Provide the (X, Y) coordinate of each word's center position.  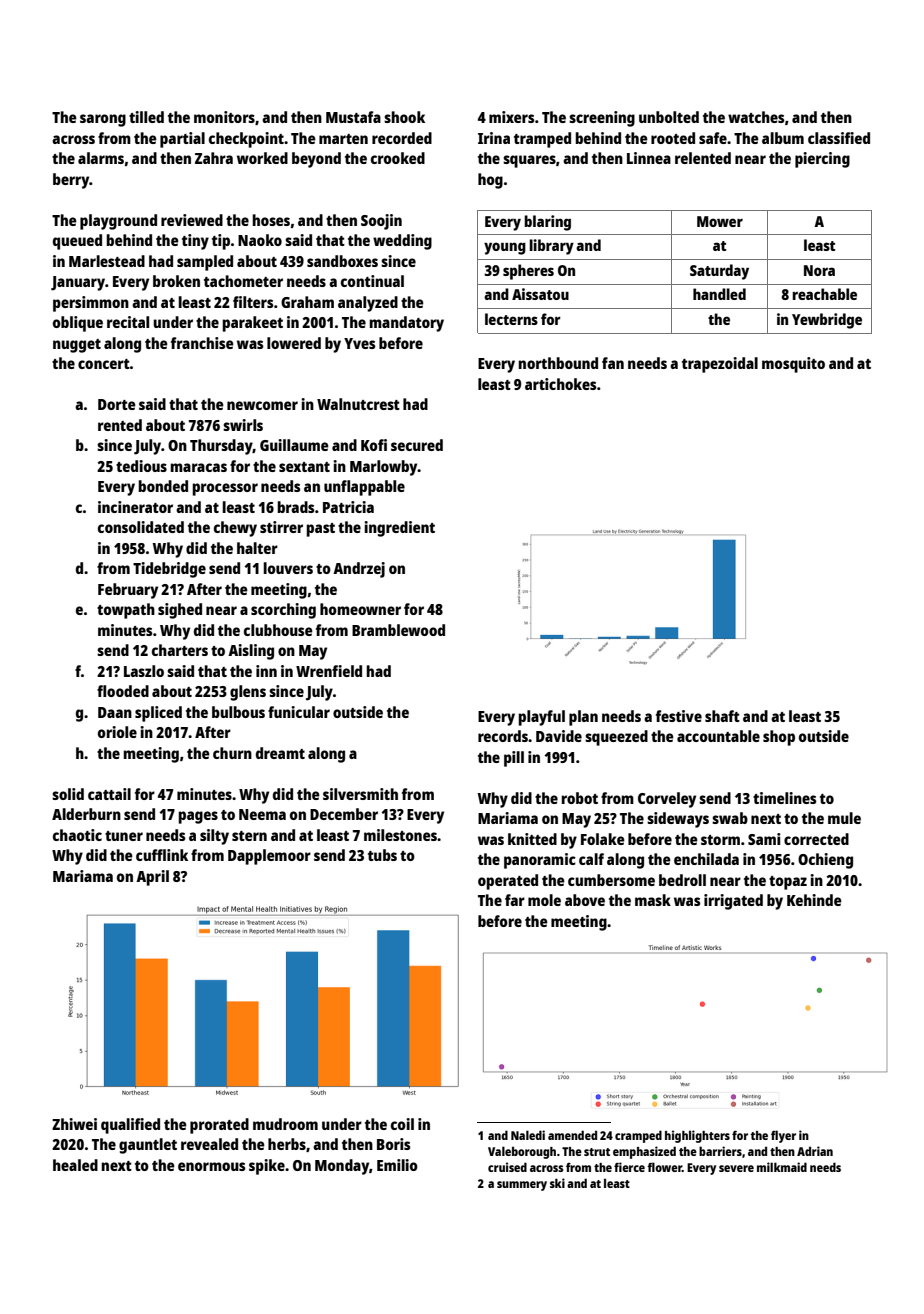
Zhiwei (74, 1124)
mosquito (793, 365)
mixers (512, 117)
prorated (219, 1126)
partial (182, 140)
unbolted (669, 117)
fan (613, 363)
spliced (158, 714)
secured (417, 445)
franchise (202, 343)
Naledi (528, 1135)
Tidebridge (169, 570)
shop (779, 738)
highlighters (697, 1136)
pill (514, 759)
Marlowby (384, 468)
